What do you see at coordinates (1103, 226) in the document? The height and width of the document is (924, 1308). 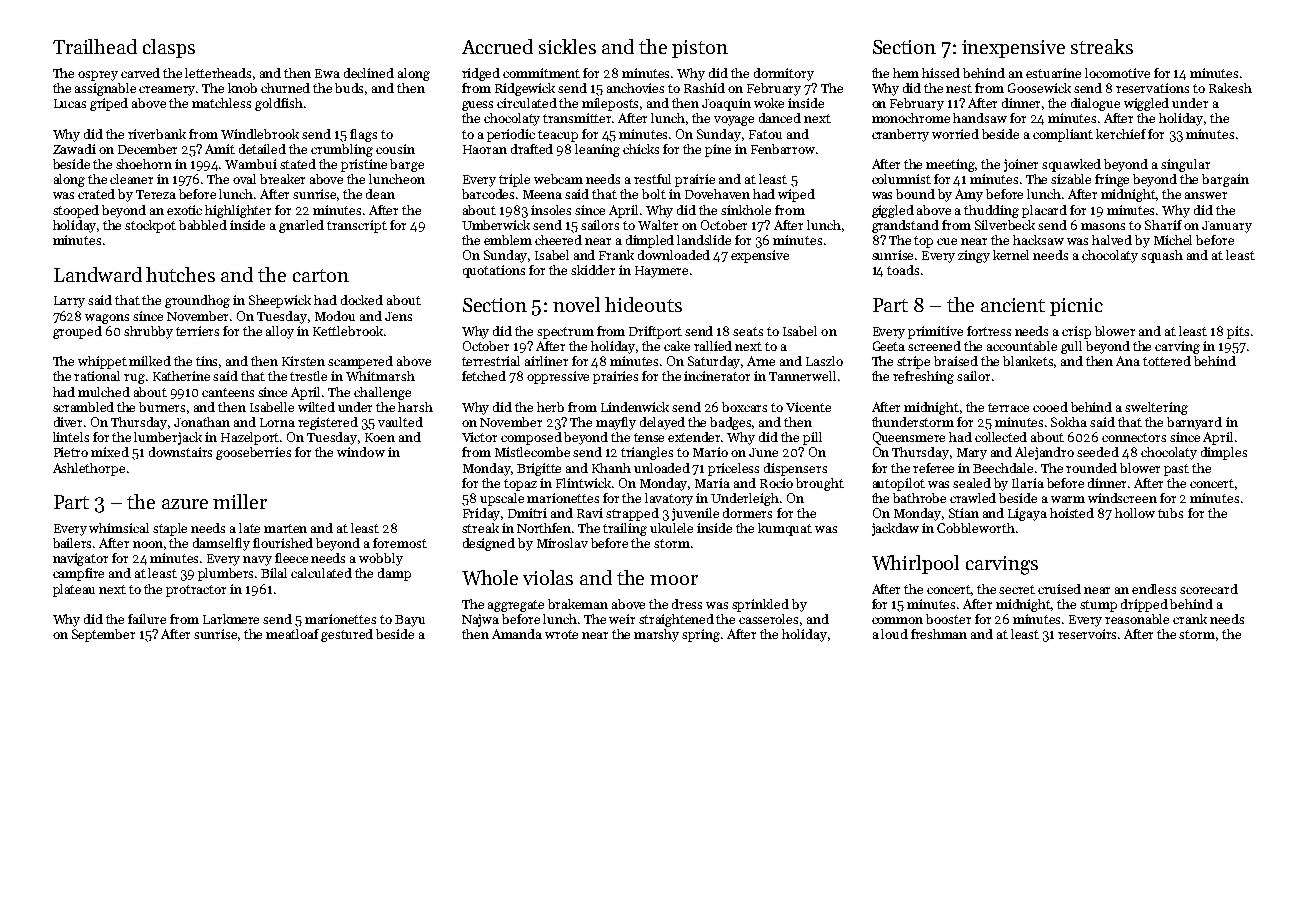 I see `masons` at bounding box center [1103, 226].
